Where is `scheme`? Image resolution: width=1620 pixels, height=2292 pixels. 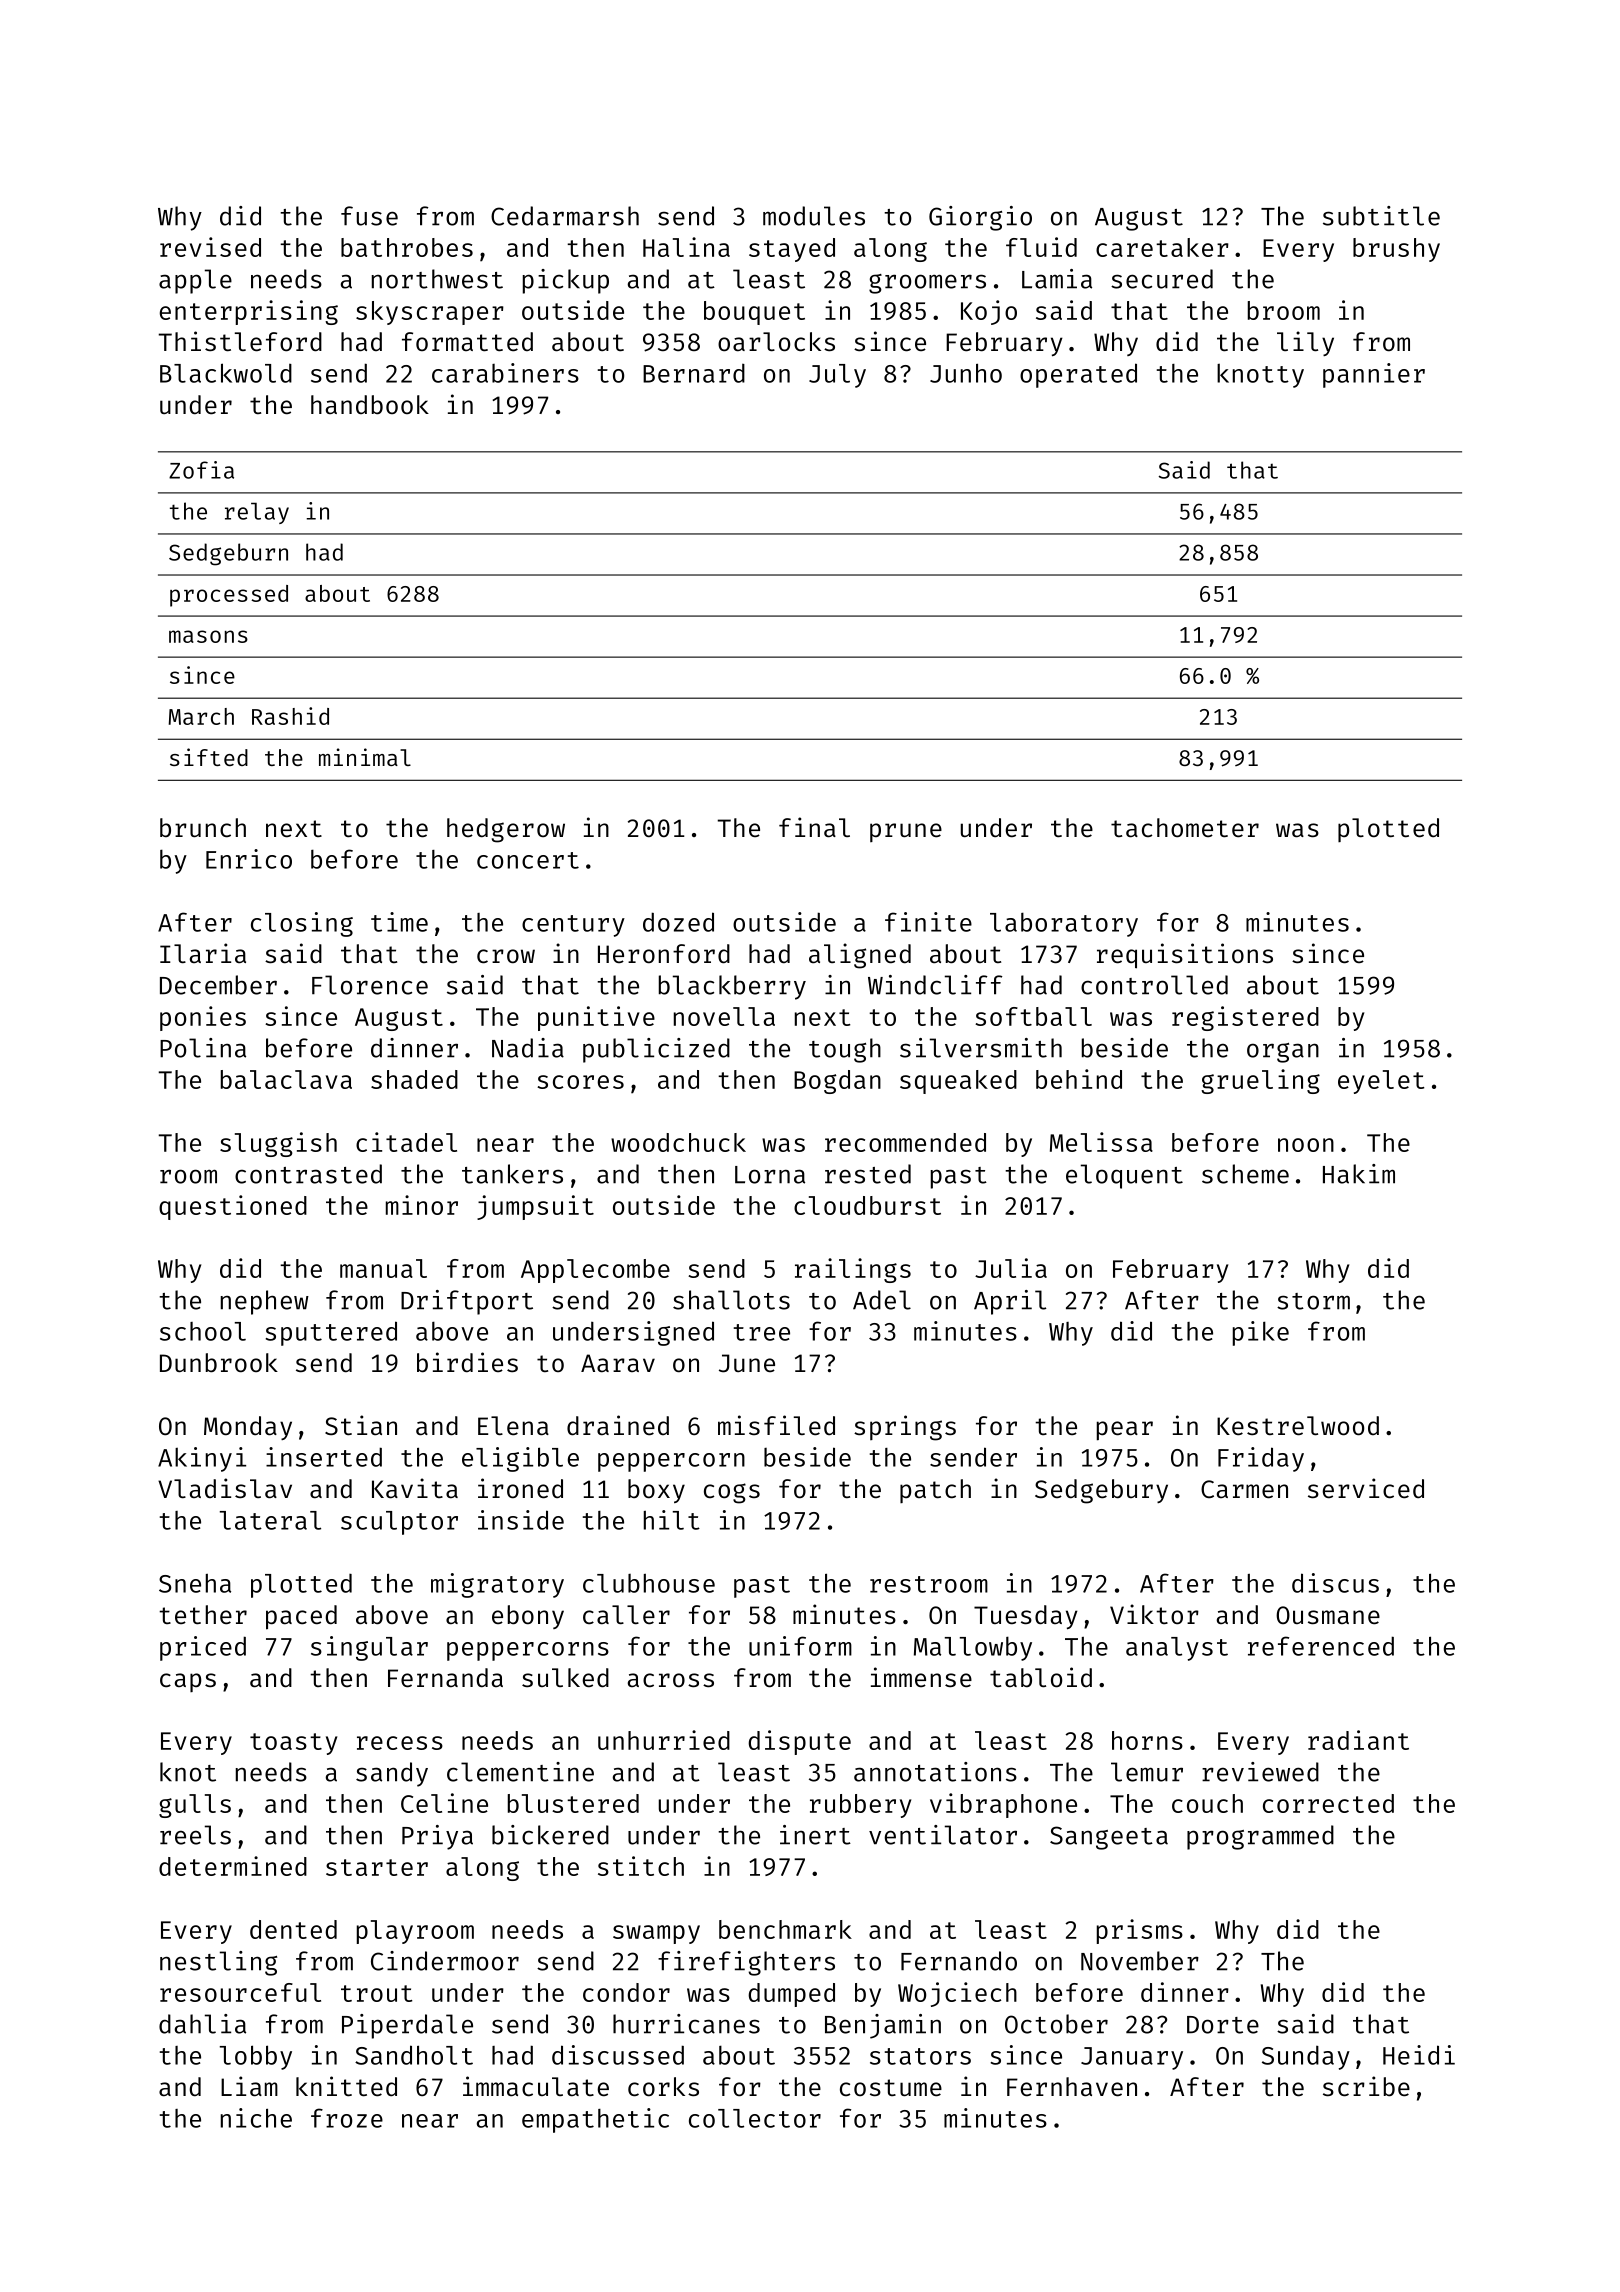 scheme is located at coordinates (1245, 1174).
